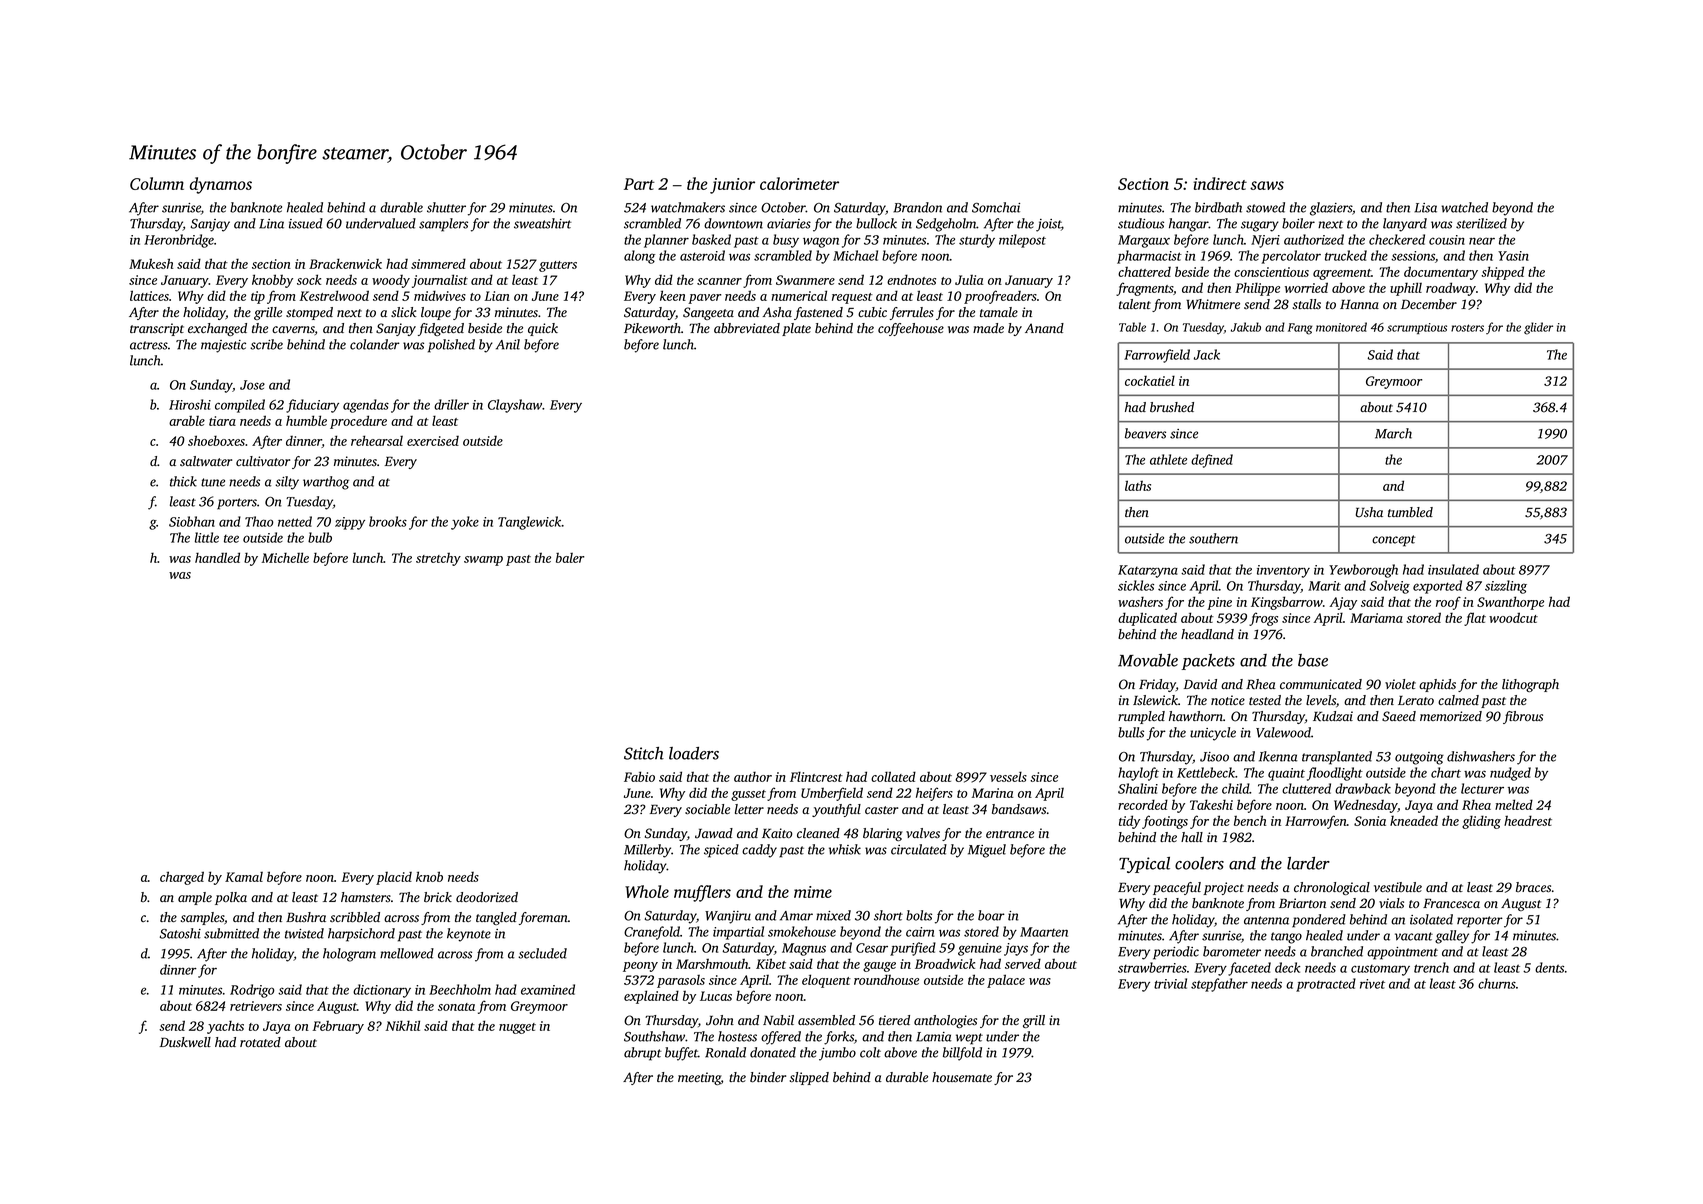  What do you see at coordinates (1533, 887) in the page?
I see `braces` at bounding box center [1533, 887].
